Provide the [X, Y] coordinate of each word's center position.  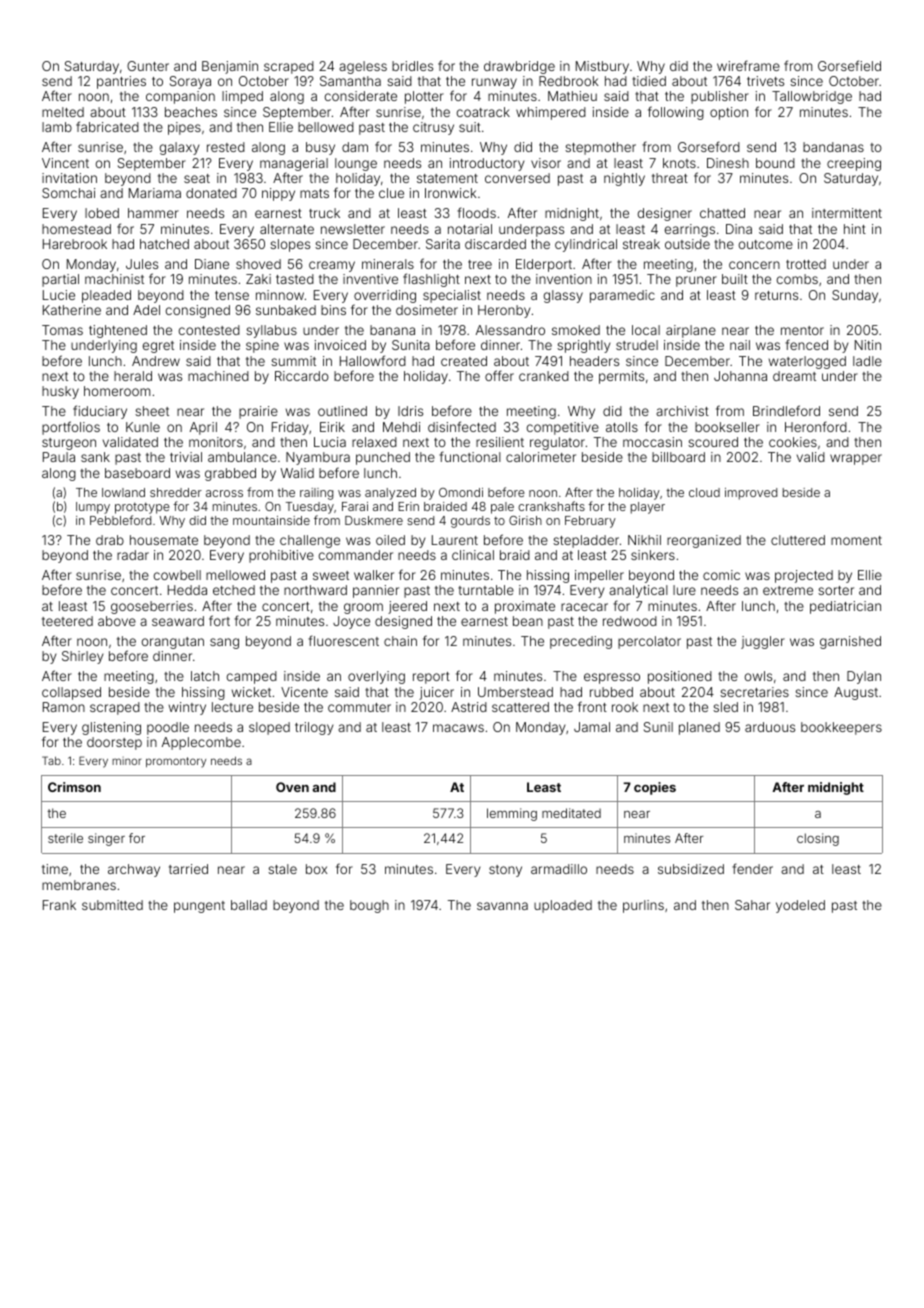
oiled [390, 540]
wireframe [748, 65]
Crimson [74, 787]
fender [752, 868]
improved [751, 494]
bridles [412, 66]
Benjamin [230, 67]
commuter [359, 707]
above [117, 621]
